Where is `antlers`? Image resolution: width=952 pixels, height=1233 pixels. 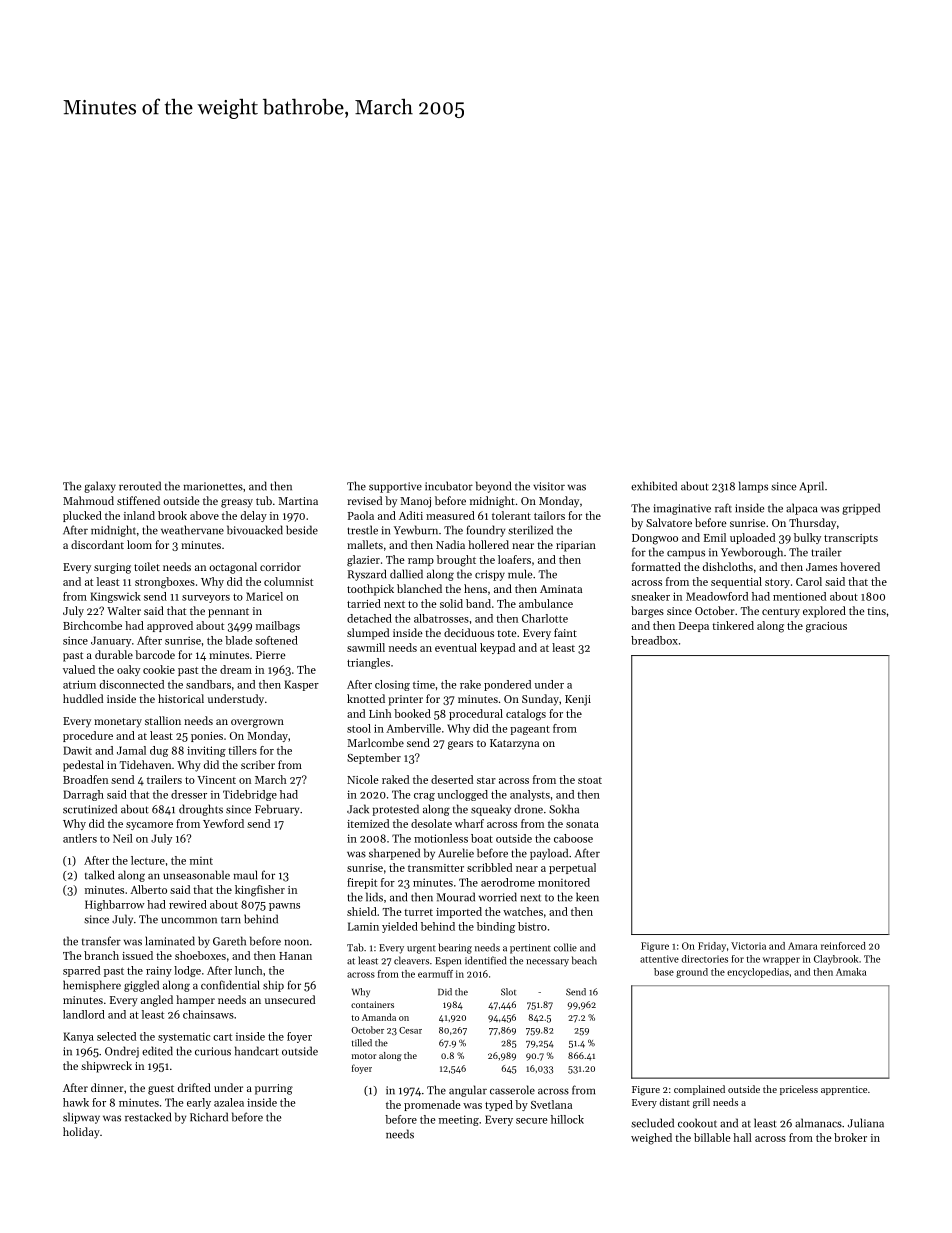
antlers is located at coordinates (80, 838).
